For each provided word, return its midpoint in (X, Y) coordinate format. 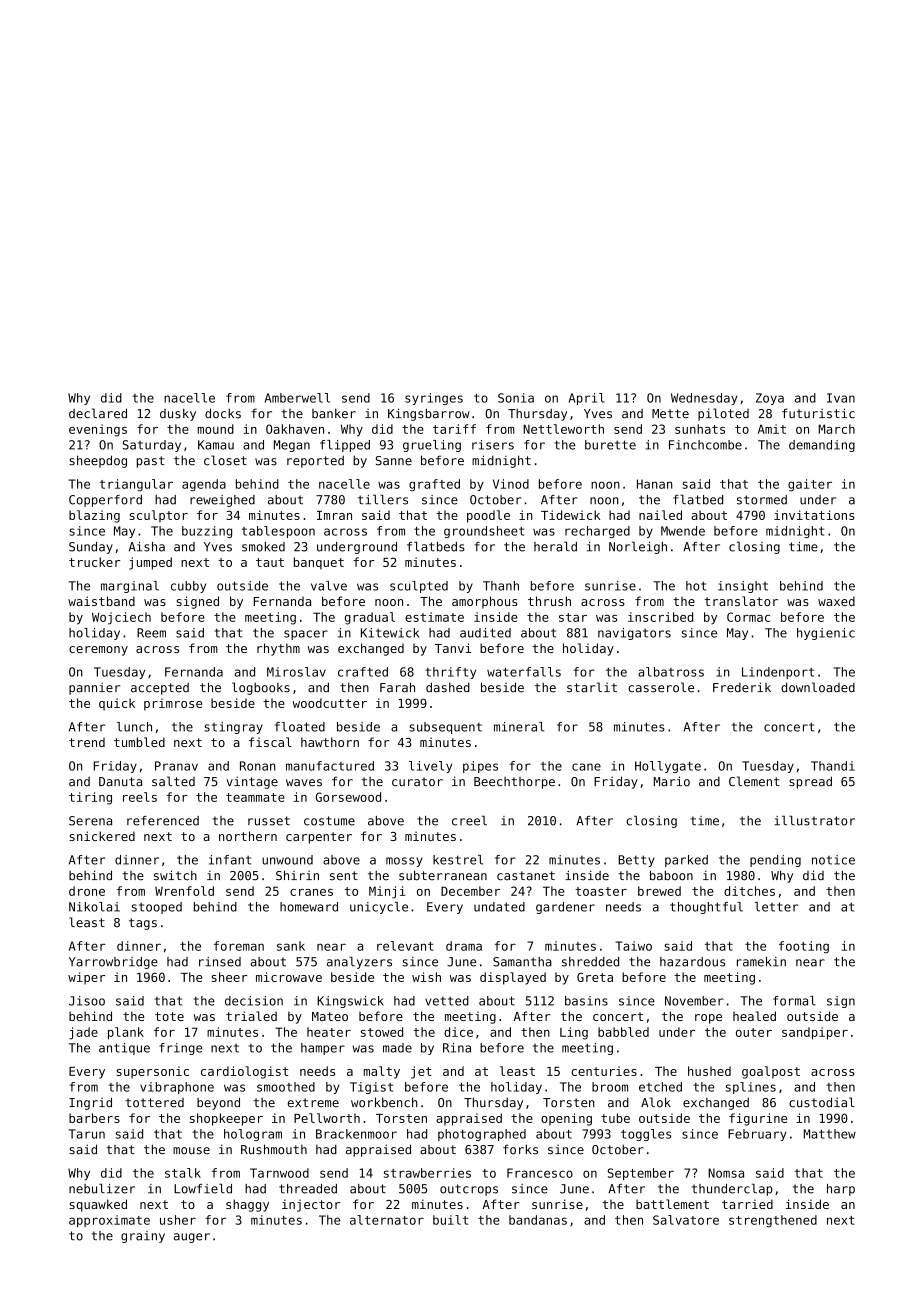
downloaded (818, 687)
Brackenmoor (356, 1134)
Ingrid (90, 1103)
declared (98, 413)
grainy (143, 1237)
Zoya (770, 399)
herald (555, 546)
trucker (94, 562)
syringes (434, 399)
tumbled (139, 742)
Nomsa (726, 1173)
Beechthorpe (514, 783)
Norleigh (638, 547)
